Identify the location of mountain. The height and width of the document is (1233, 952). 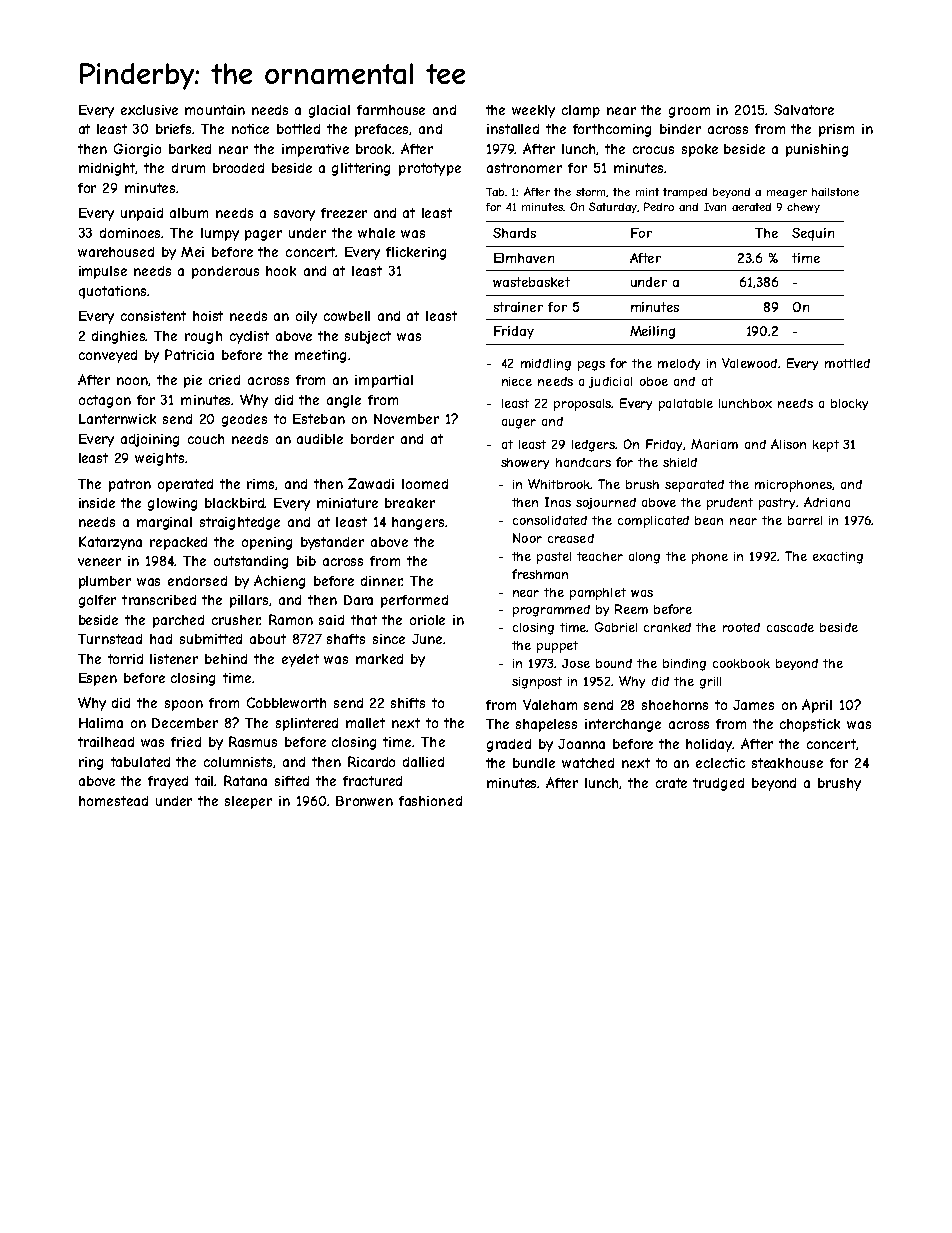
(215, 110).
